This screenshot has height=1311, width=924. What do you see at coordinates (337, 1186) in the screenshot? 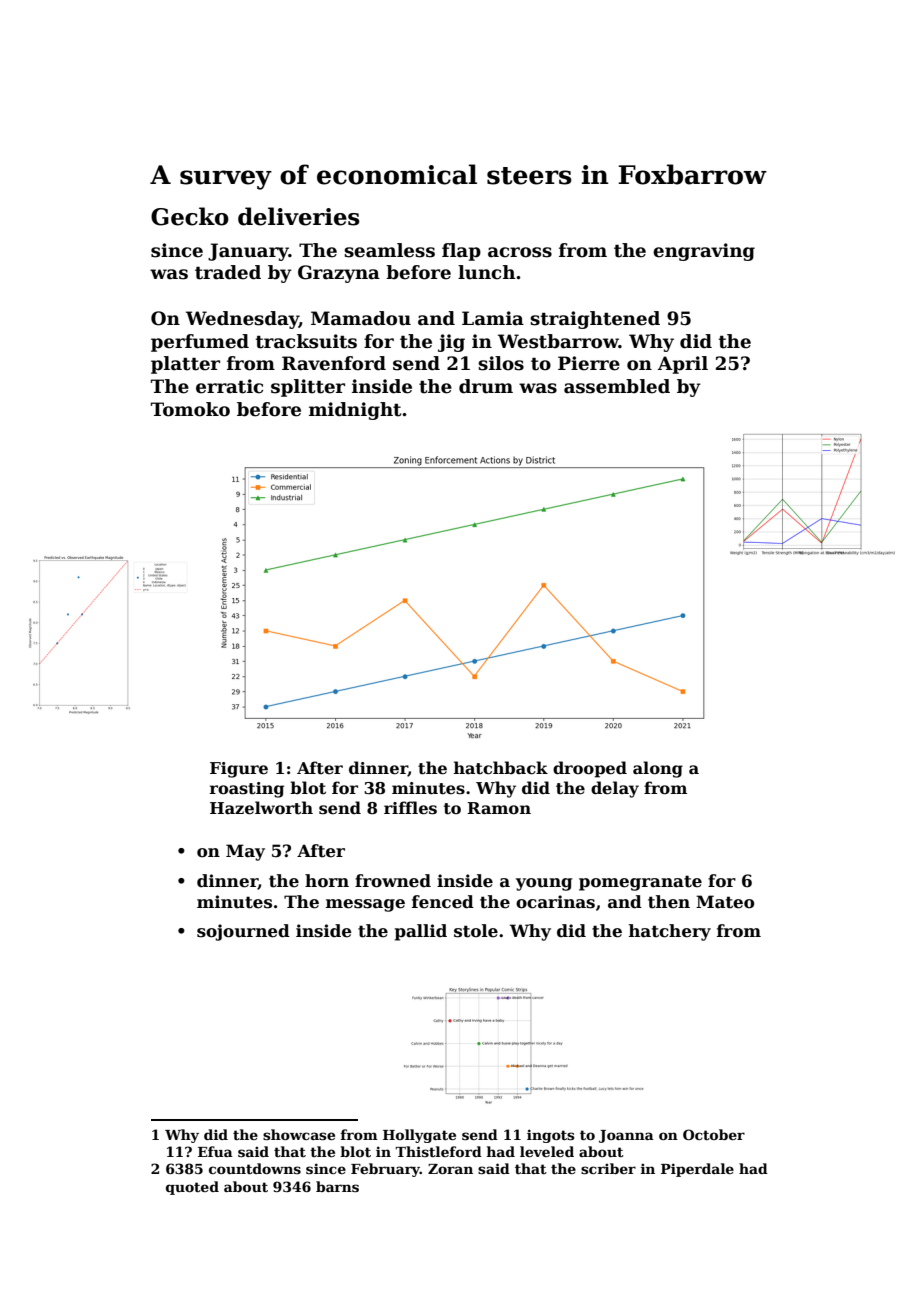
I see `barns` at bounding box center [337, 1186].
